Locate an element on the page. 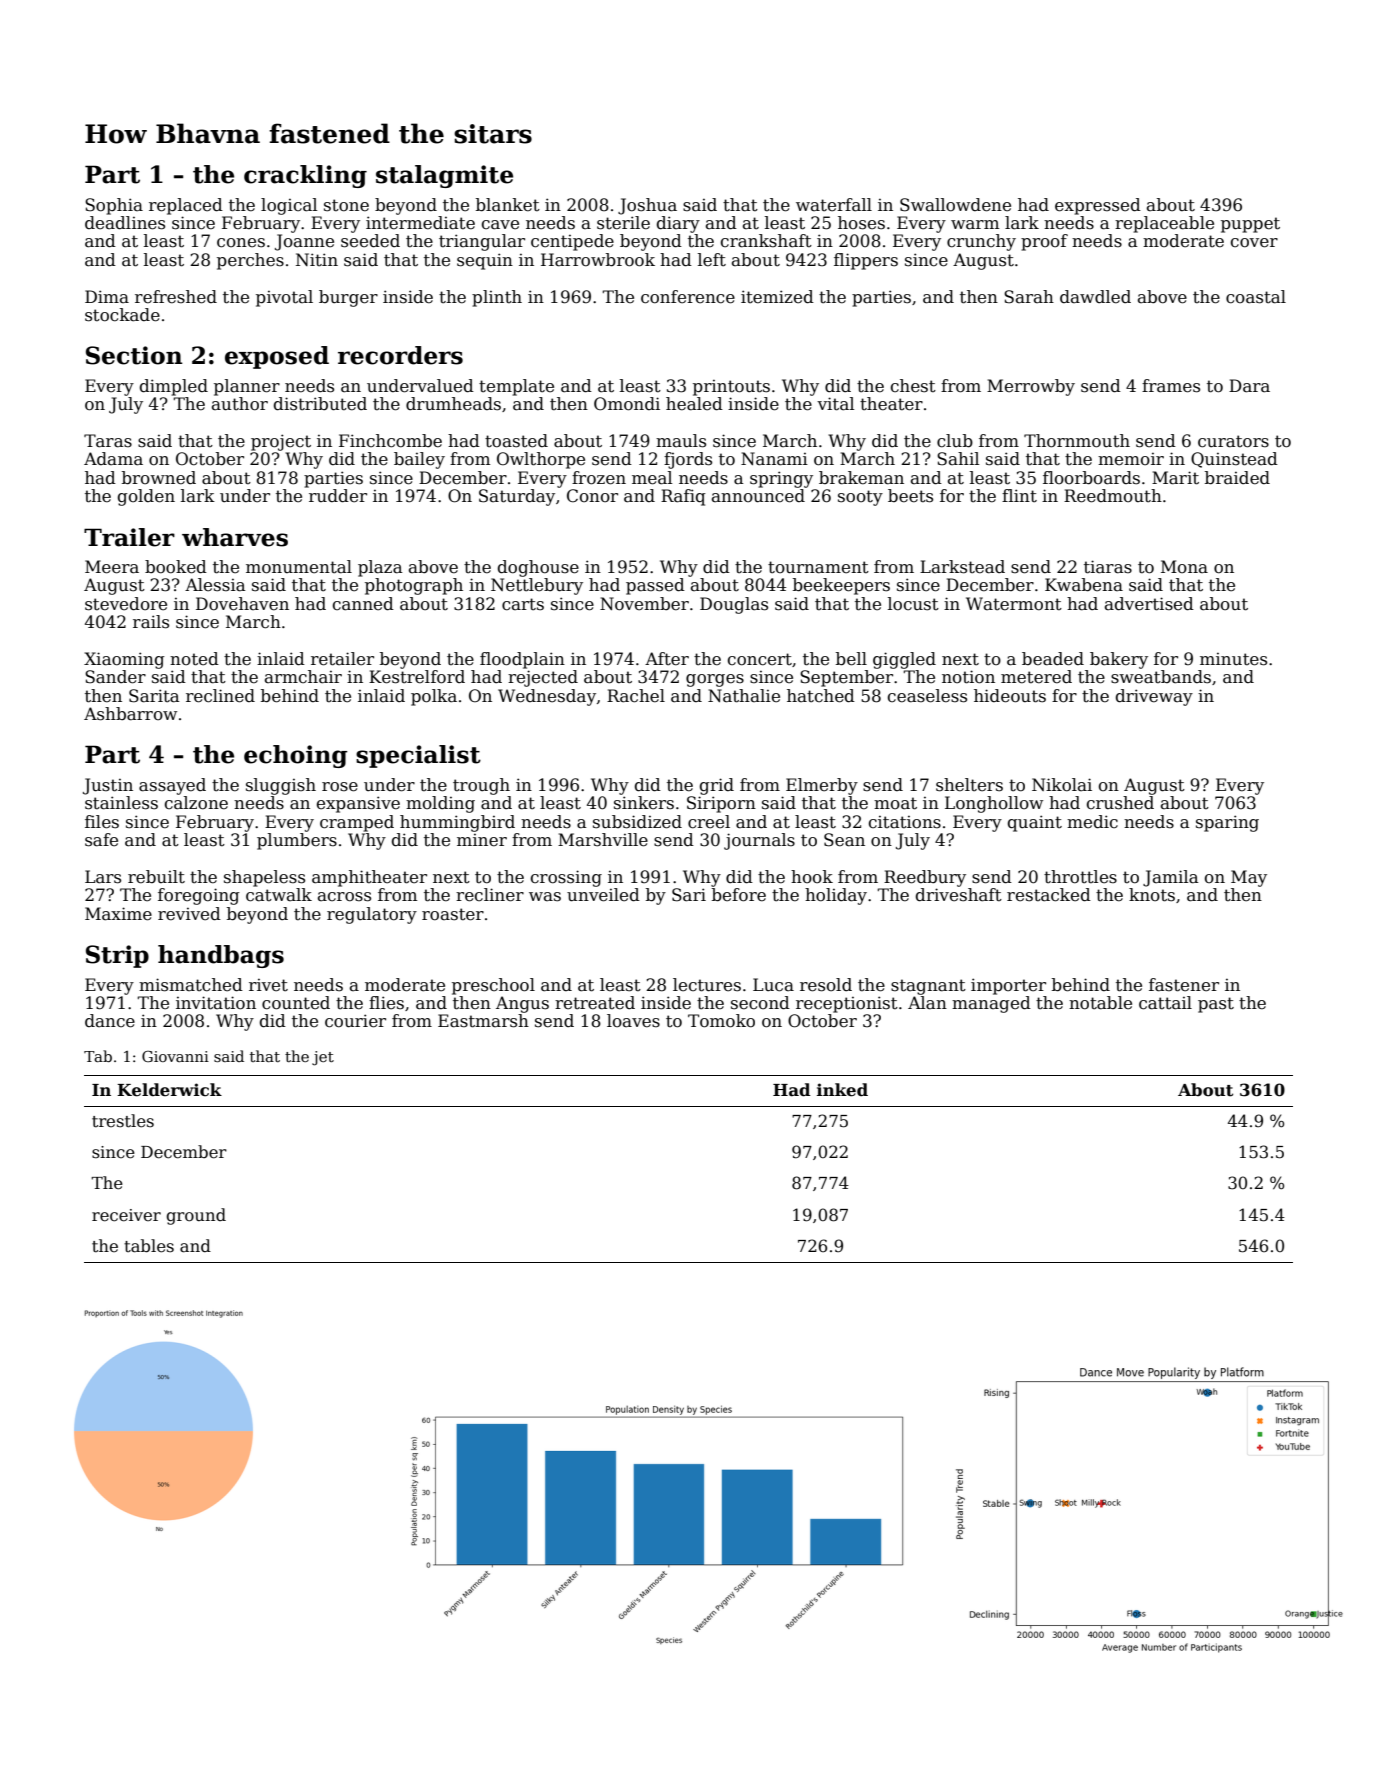  Section is located at coordinates (134, 355).
